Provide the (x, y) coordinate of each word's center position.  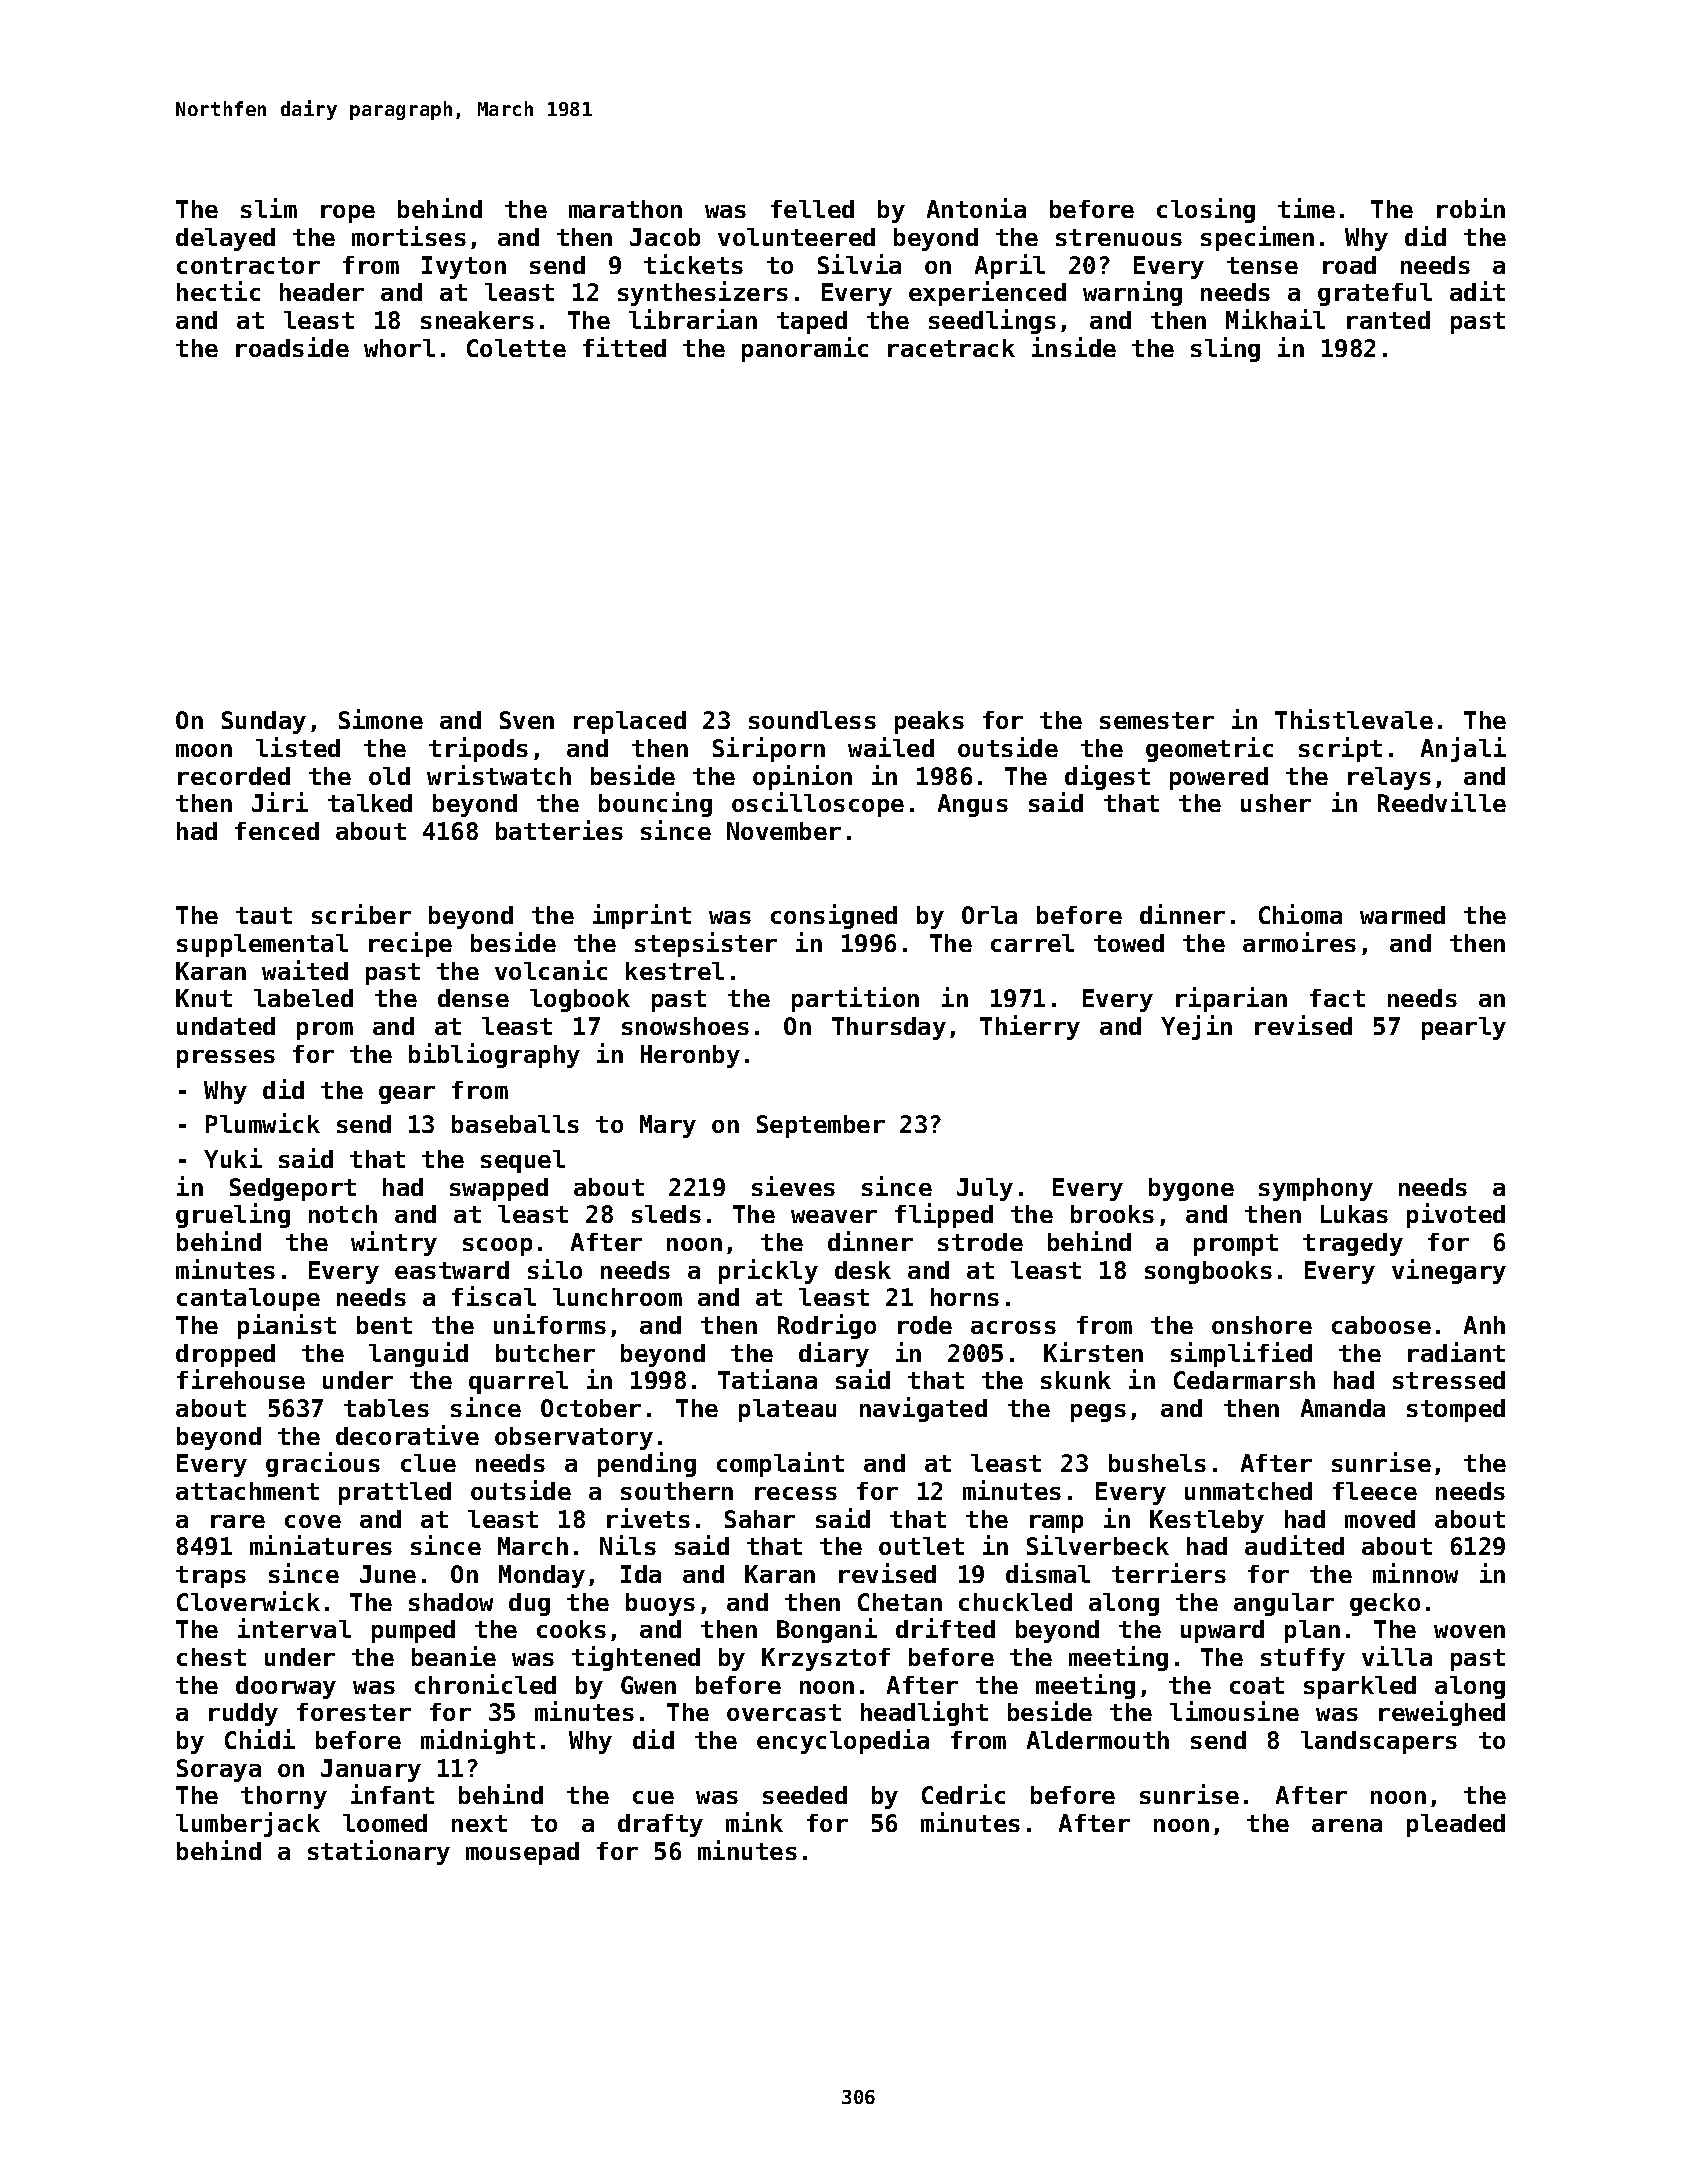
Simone (381, 719)
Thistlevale (1354, 719)
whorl (399, 348)
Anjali (1463, 749)
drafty (660, 1825)
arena (1347, 1825)
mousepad (522, 1853)
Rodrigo (827, 1326)
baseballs (515, 1124)
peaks (929, 722)
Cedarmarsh (1244, 1380)
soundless (812, 720)
